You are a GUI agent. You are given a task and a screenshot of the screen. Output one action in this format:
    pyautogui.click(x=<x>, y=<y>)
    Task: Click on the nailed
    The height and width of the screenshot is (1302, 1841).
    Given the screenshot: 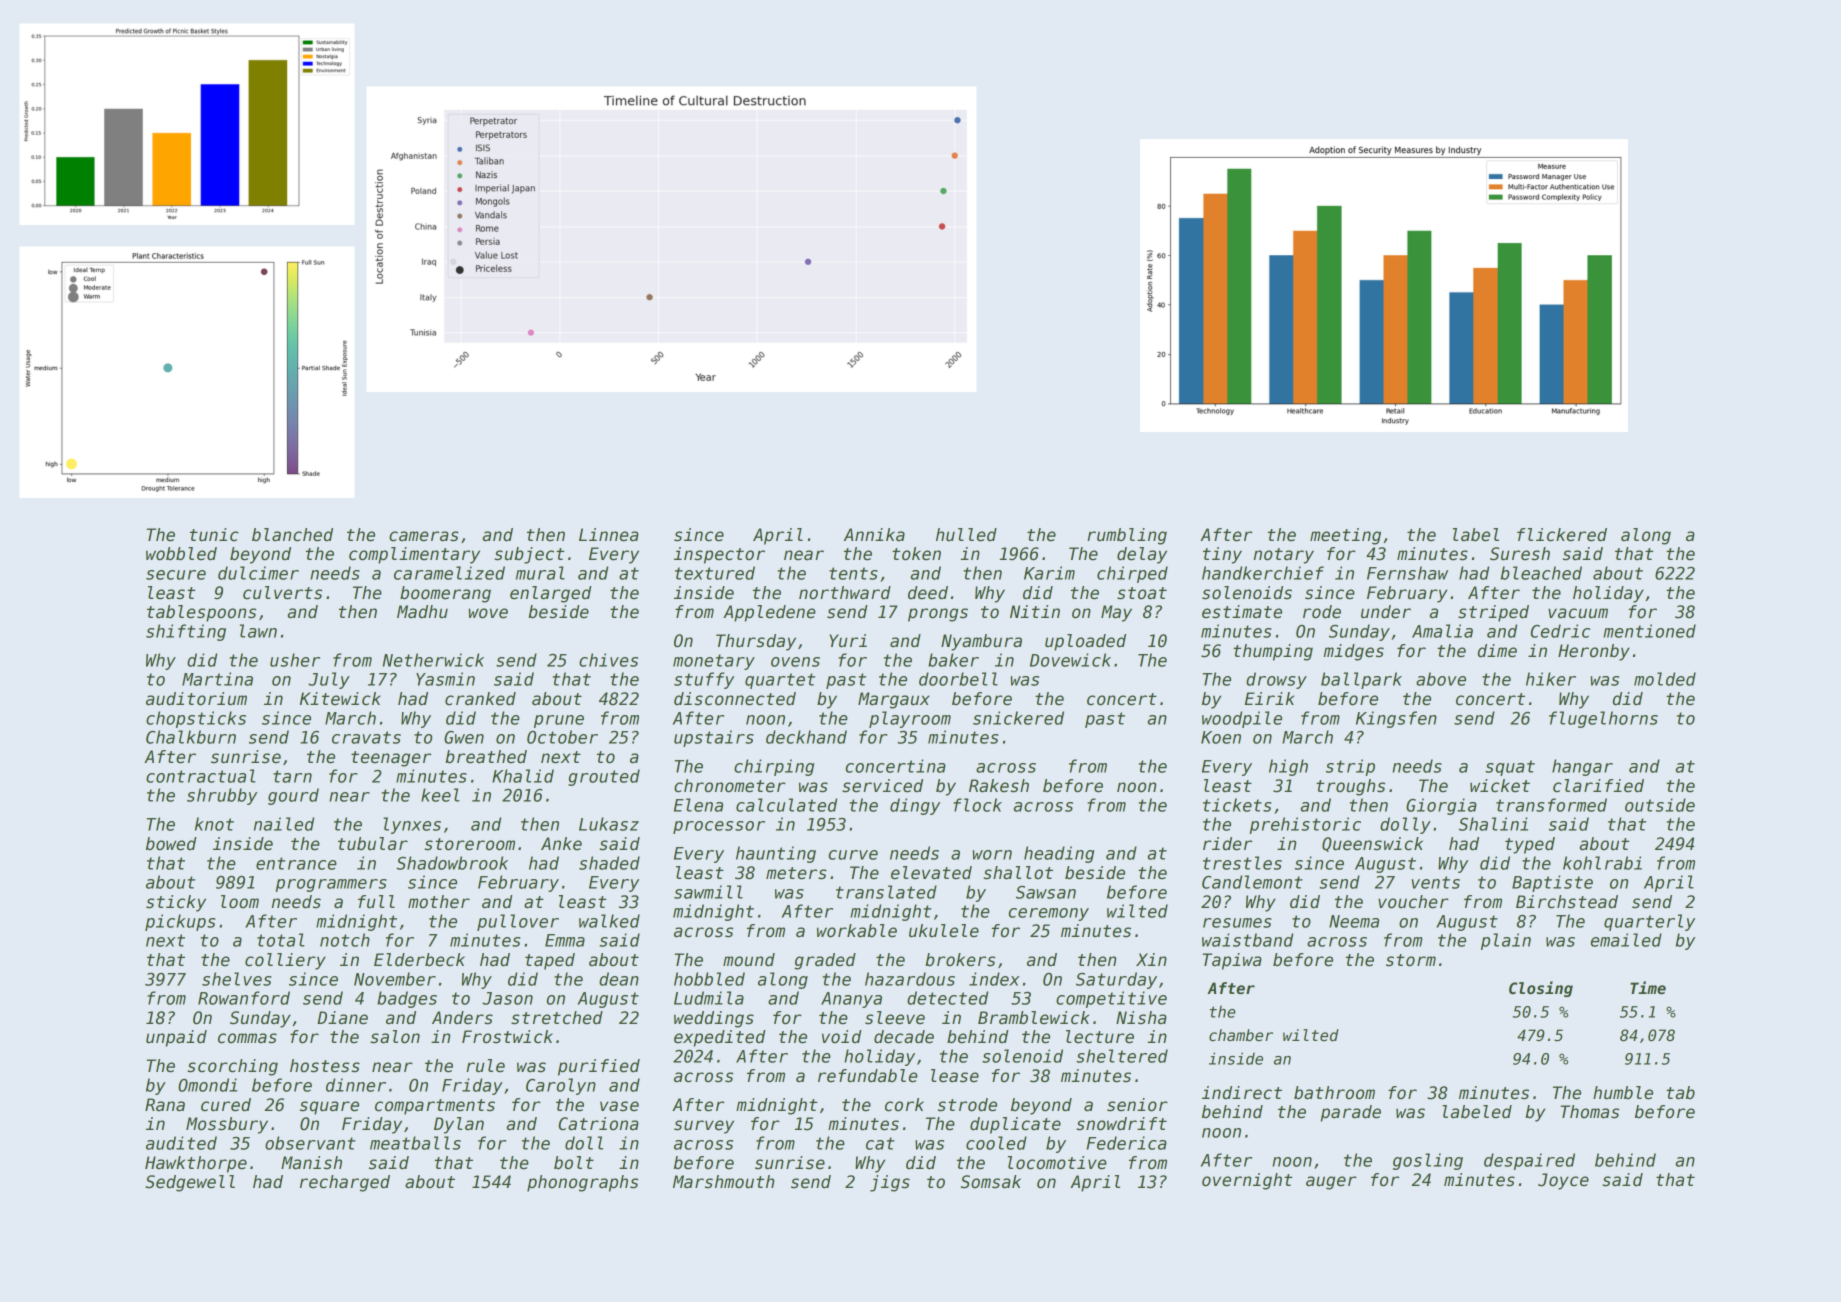 What is the action you would take?
    pyautogui.click(x=284, y=824)
